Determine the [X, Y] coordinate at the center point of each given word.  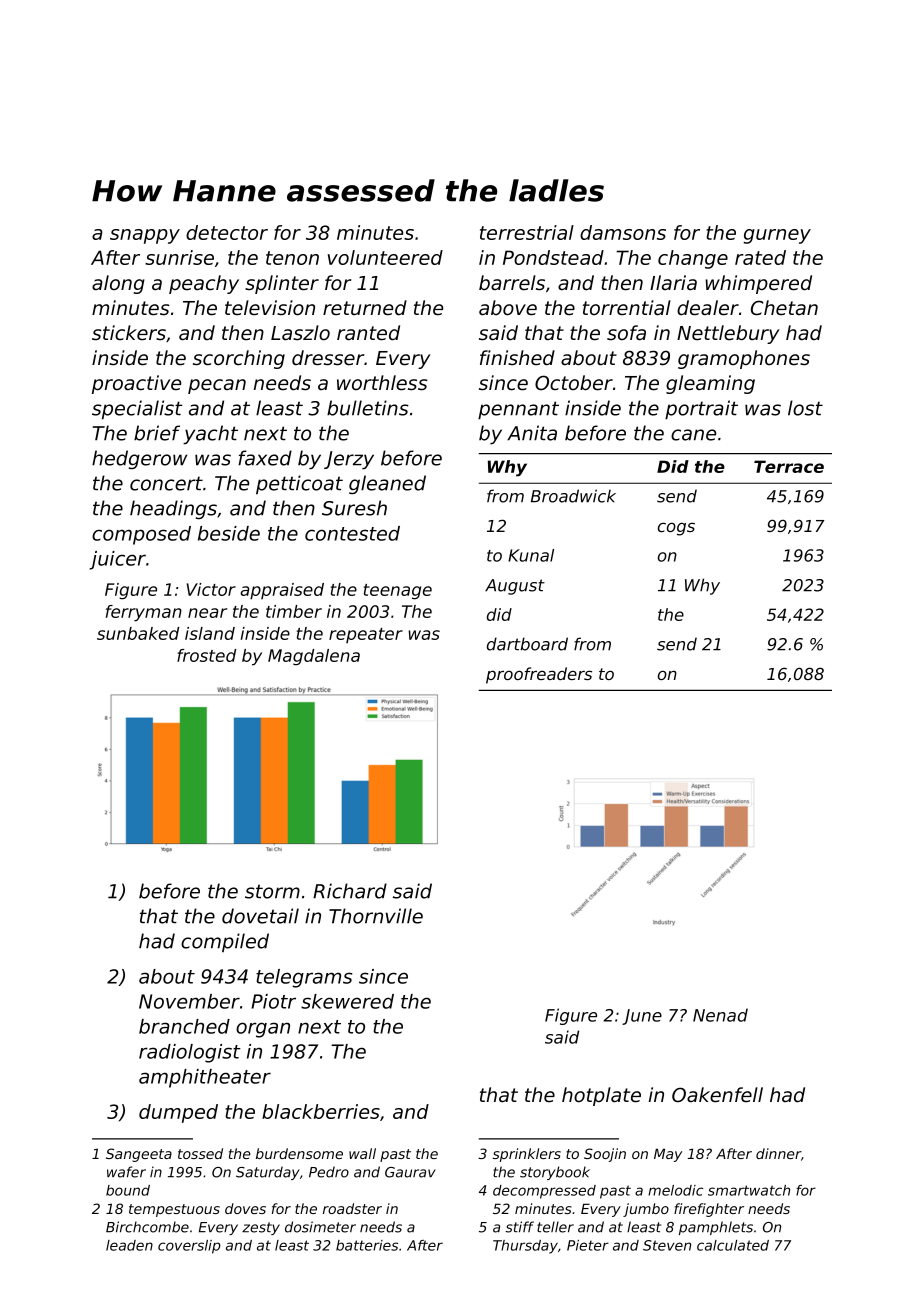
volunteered [385, 257]
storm [272, 891]
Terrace [789, 466]
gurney [777, 236]
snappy [145, 236]
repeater [366, 635]
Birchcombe [147, 1227]
